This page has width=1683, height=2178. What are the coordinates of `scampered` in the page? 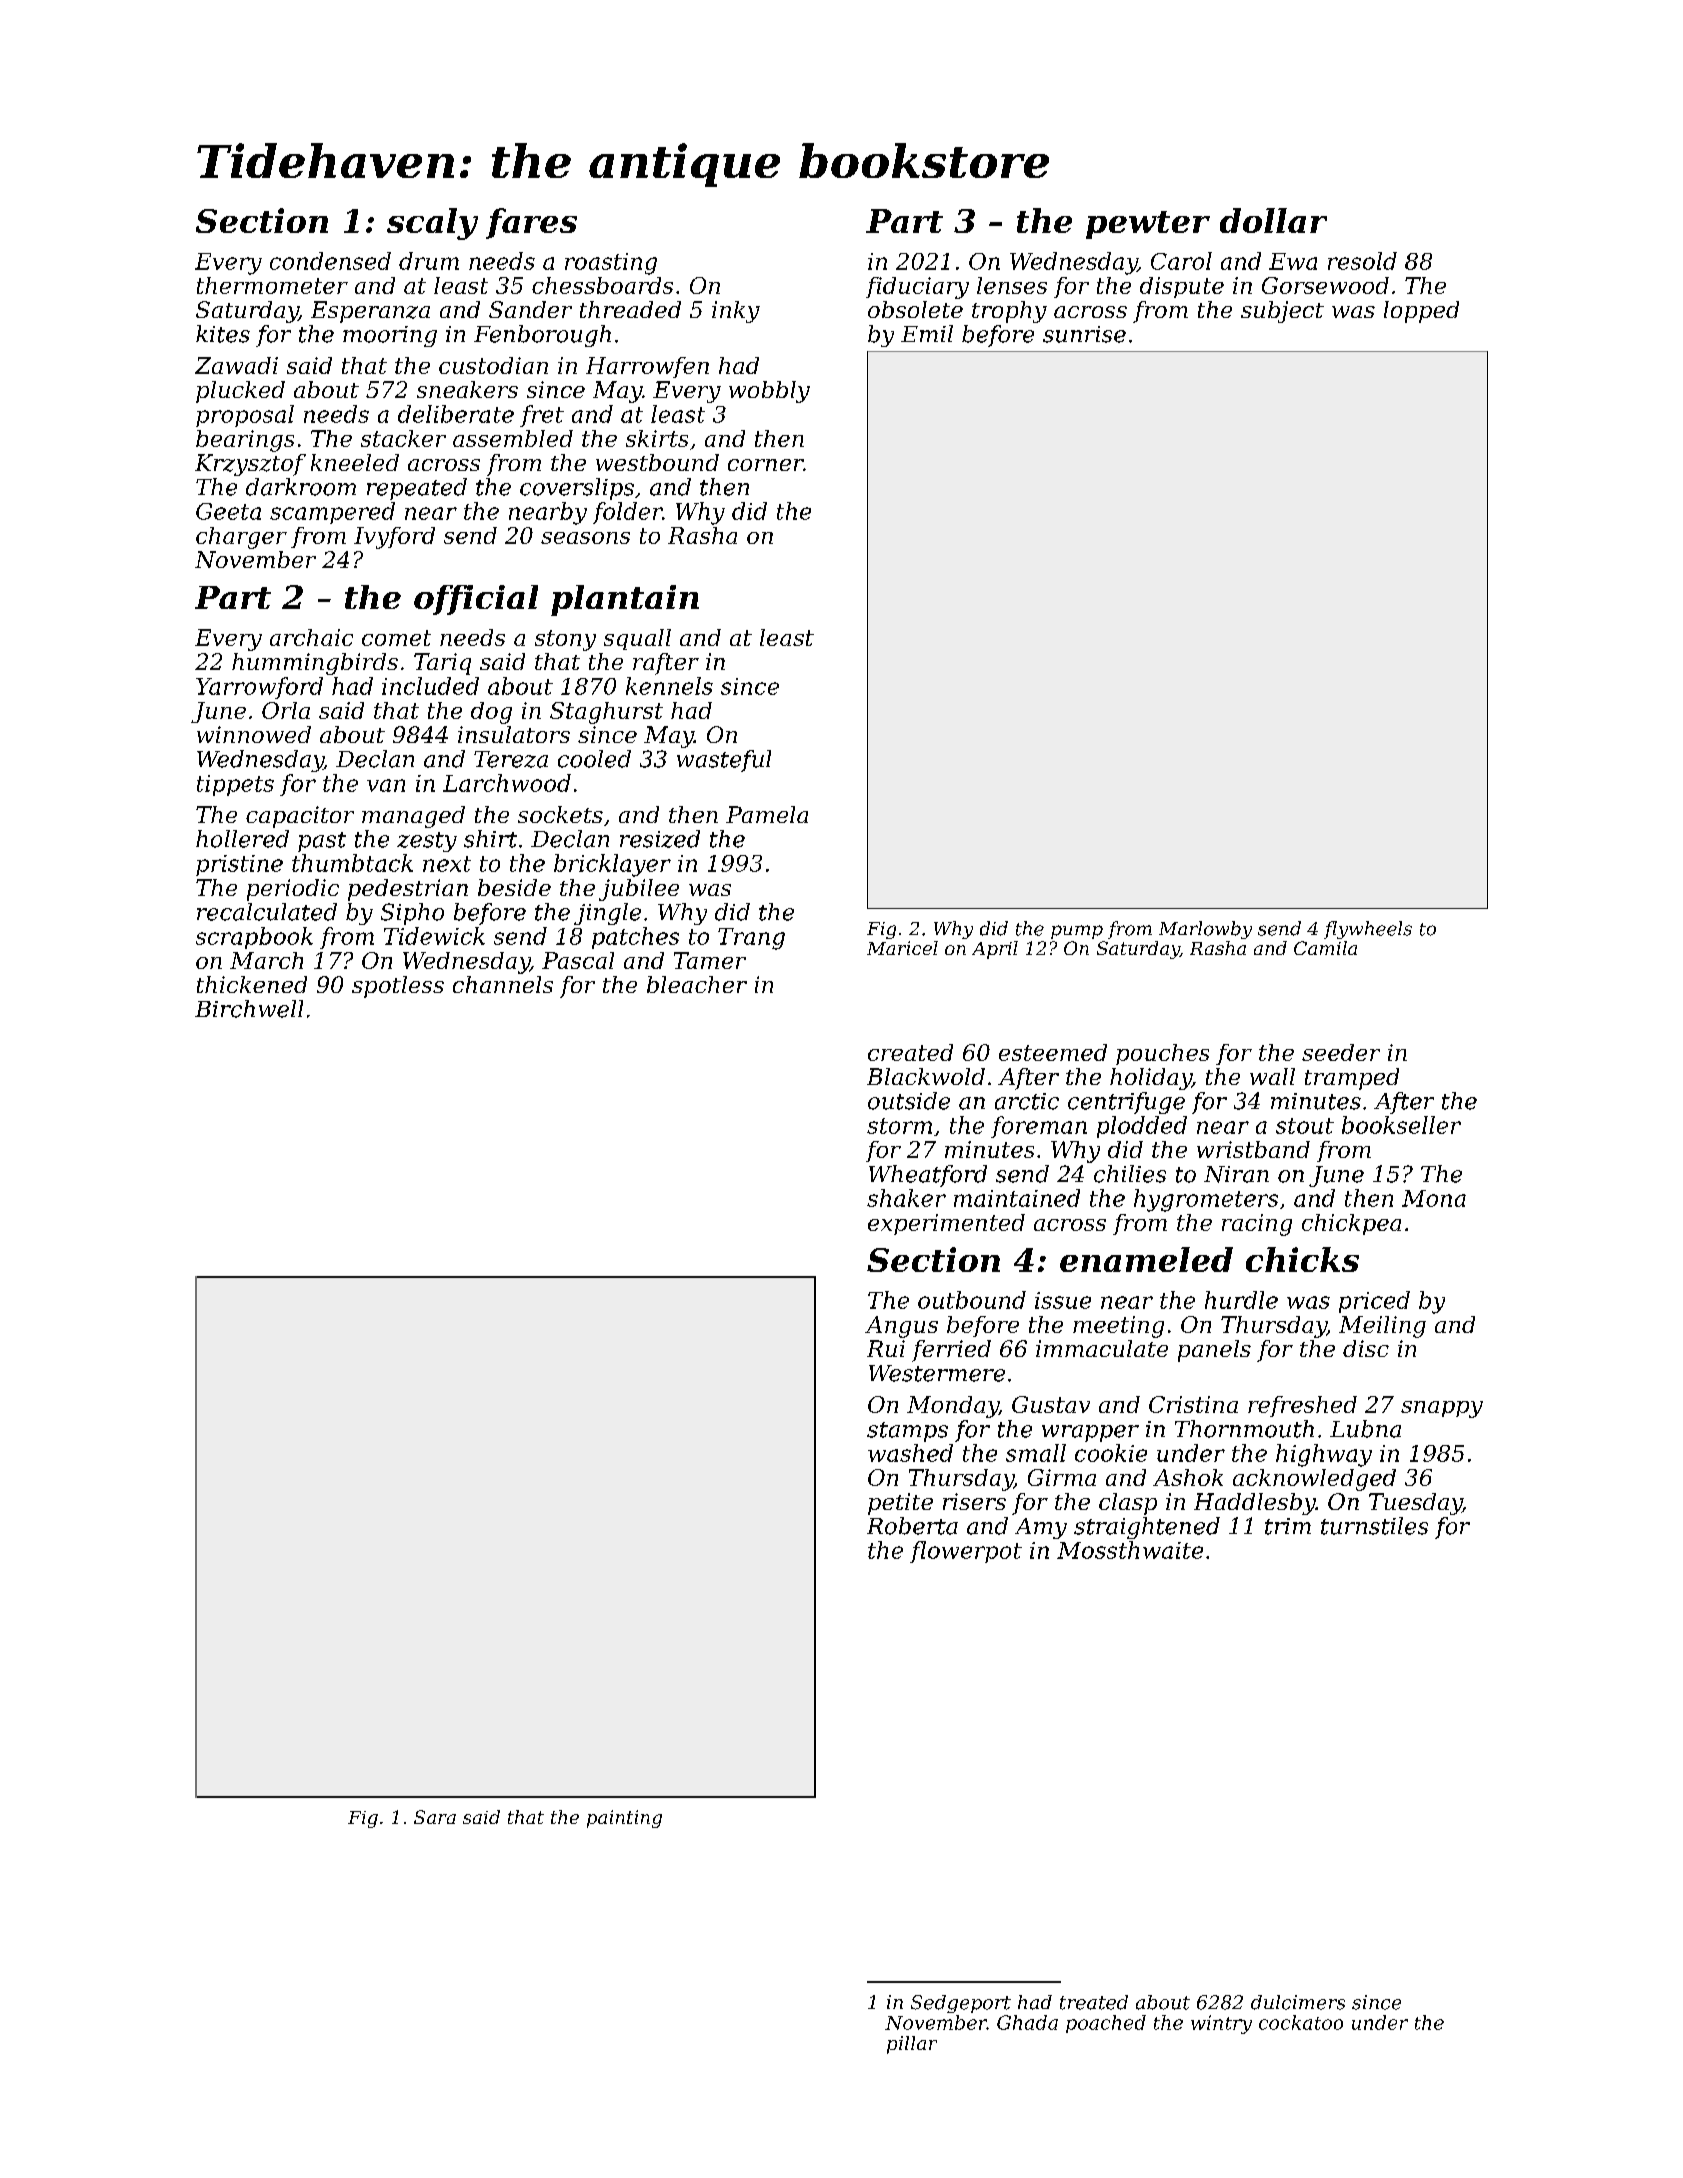 It's located at (332, 513).
